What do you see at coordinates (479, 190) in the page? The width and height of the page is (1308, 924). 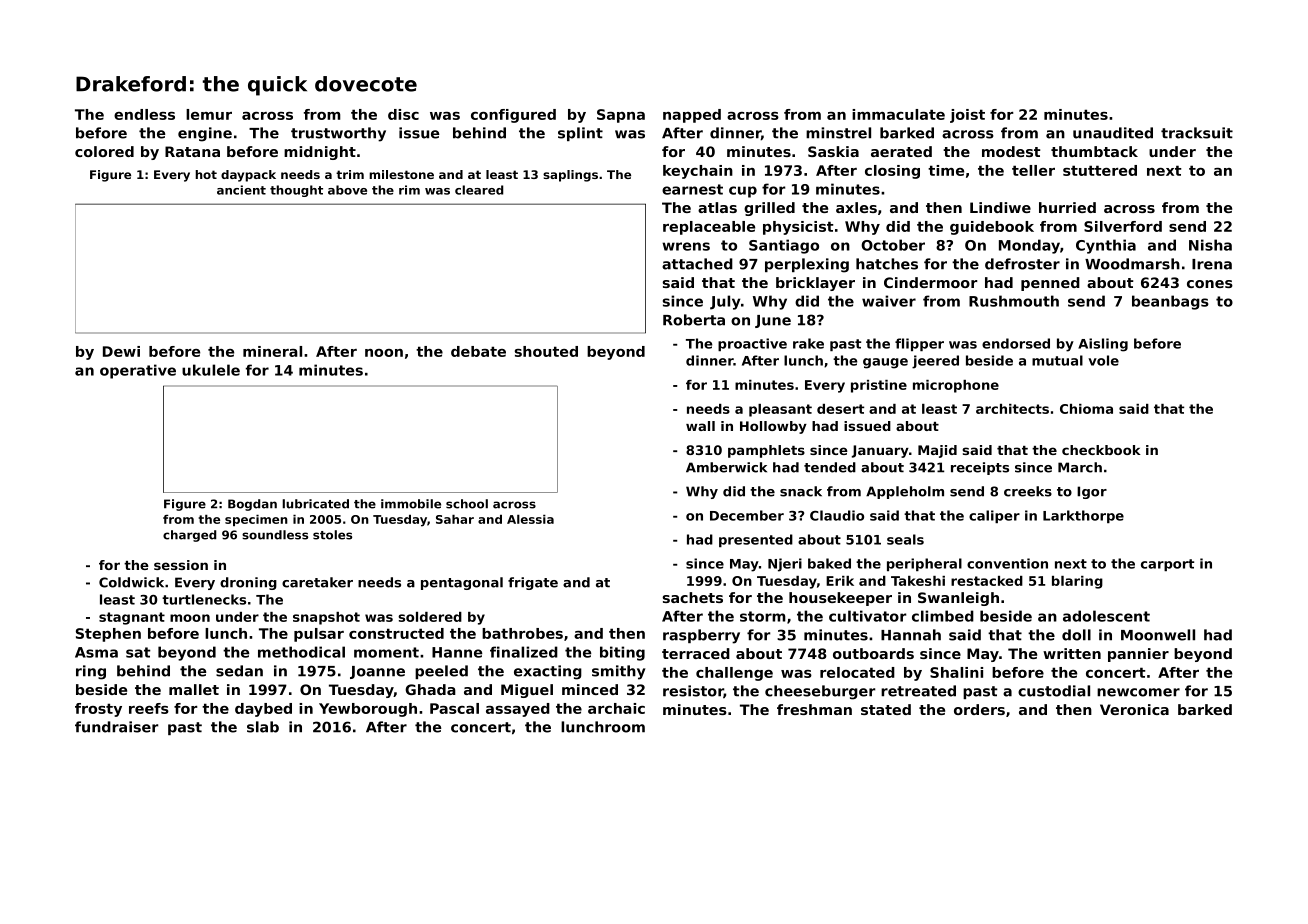 I see `cleared` at bounding box center [479, 190].
